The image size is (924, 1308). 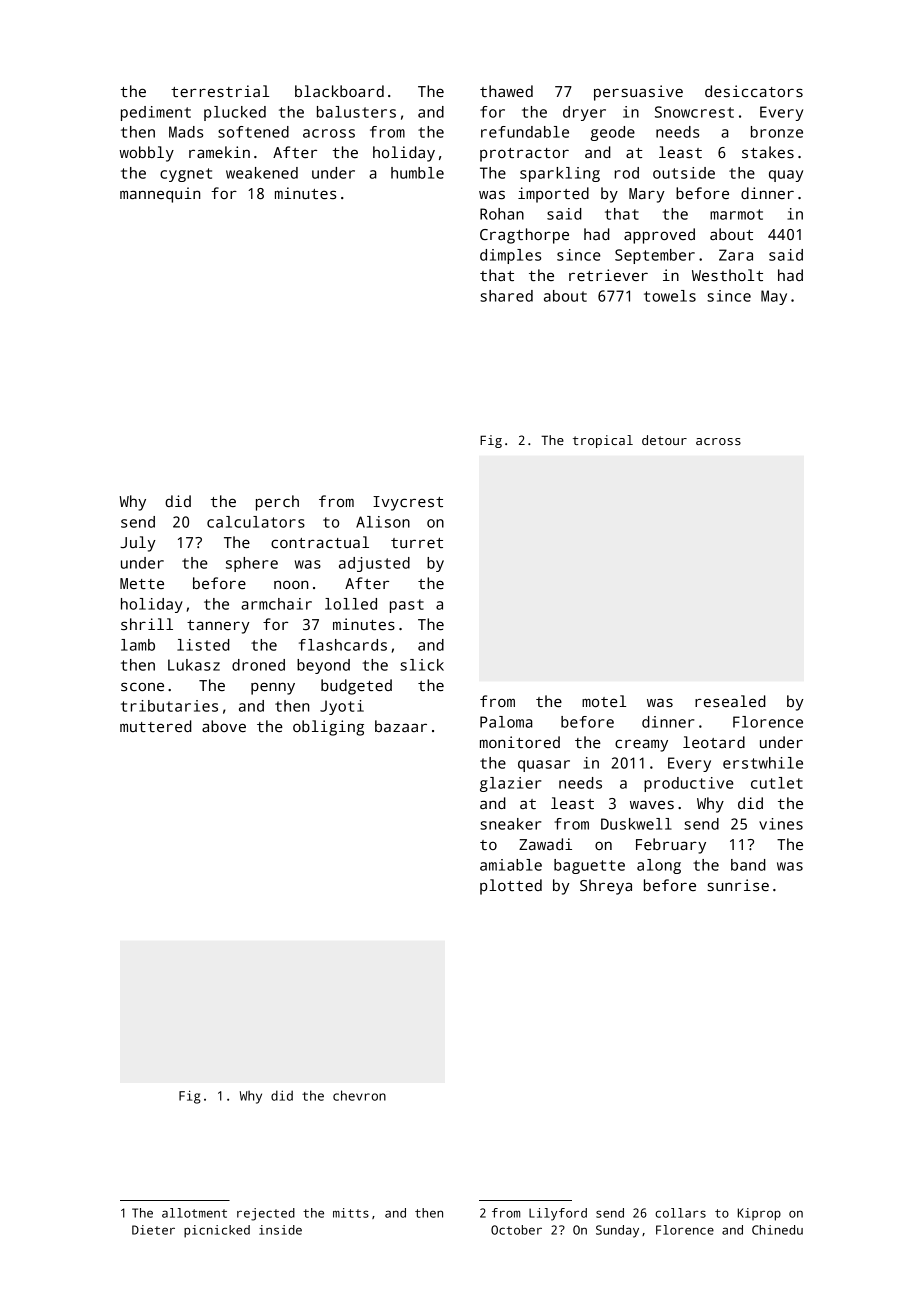 I want to click on Dieter, so click(x=153, y=1230).
